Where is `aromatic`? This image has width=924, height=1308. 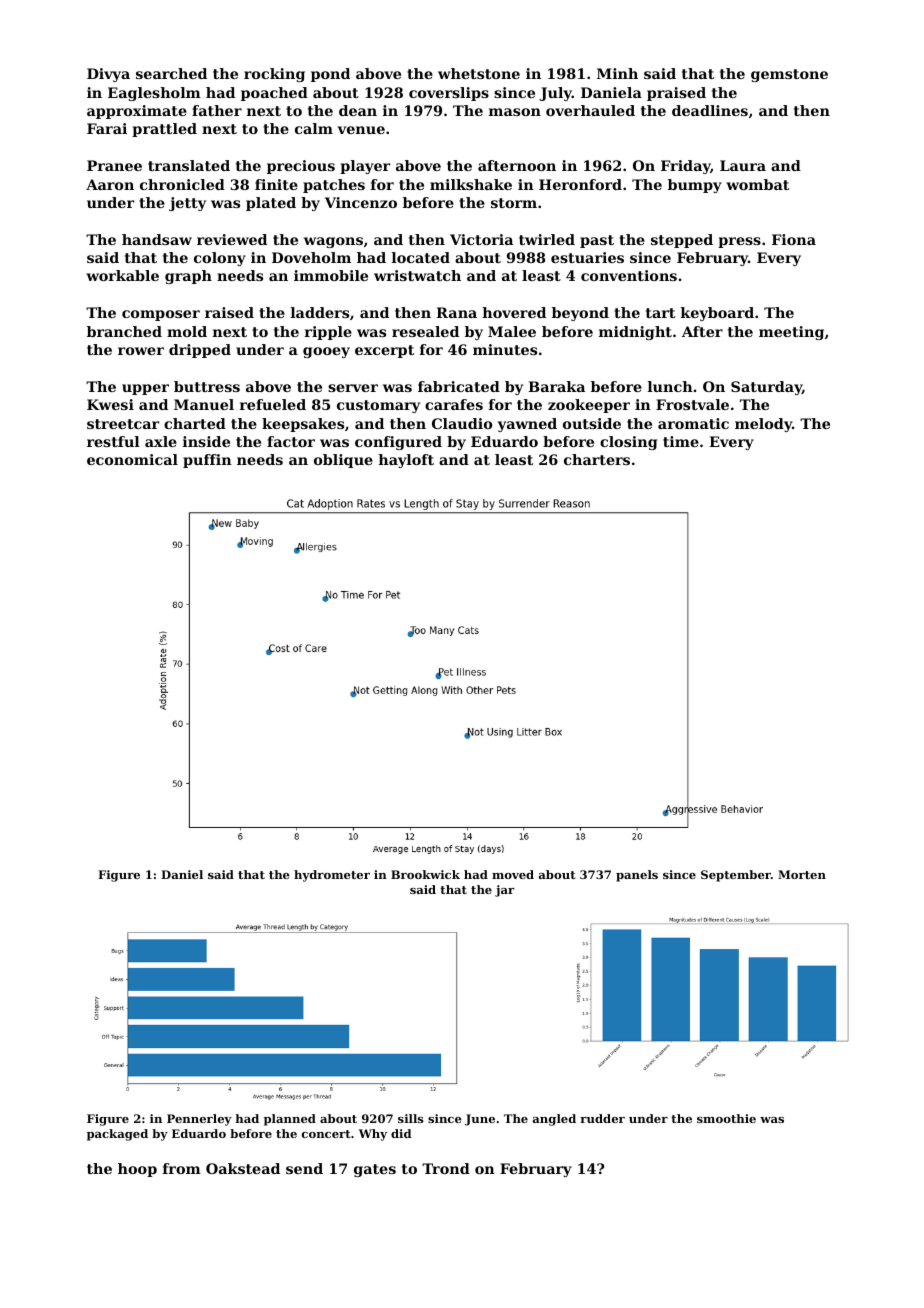
aromatic is located at coordinates (693, 423).
